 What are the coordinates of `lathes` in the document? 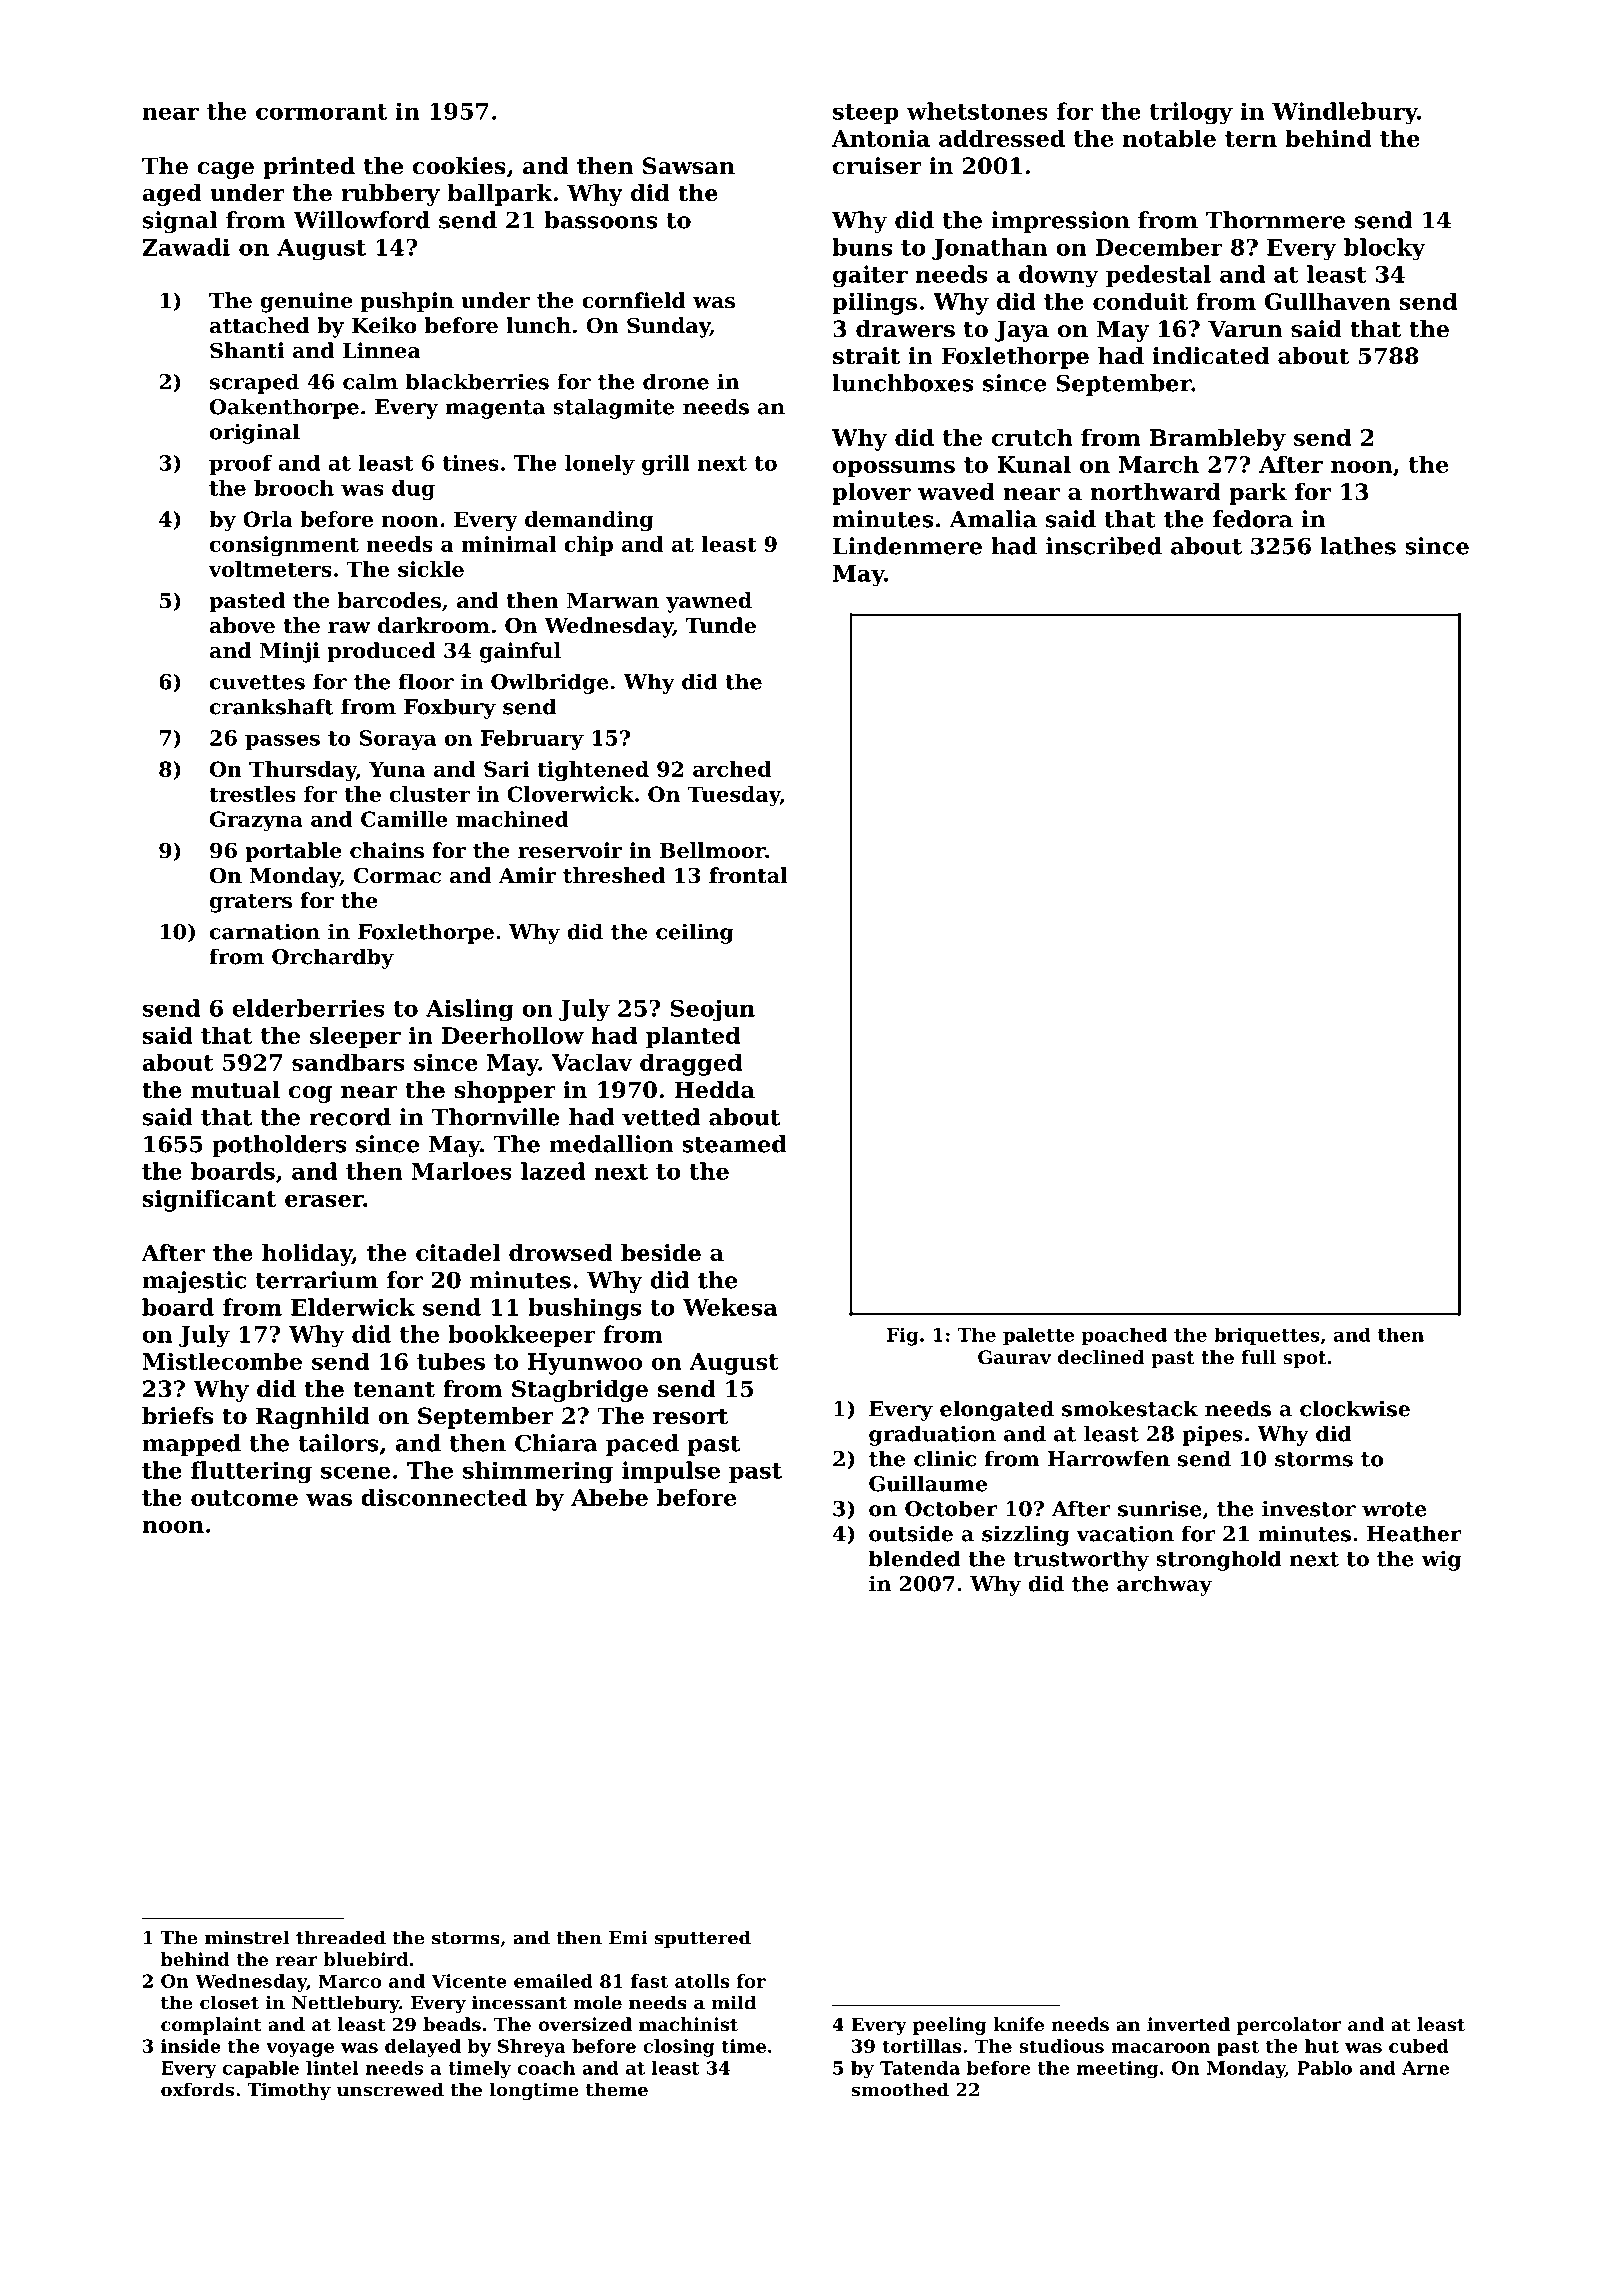 It's located at (1358, 546).
